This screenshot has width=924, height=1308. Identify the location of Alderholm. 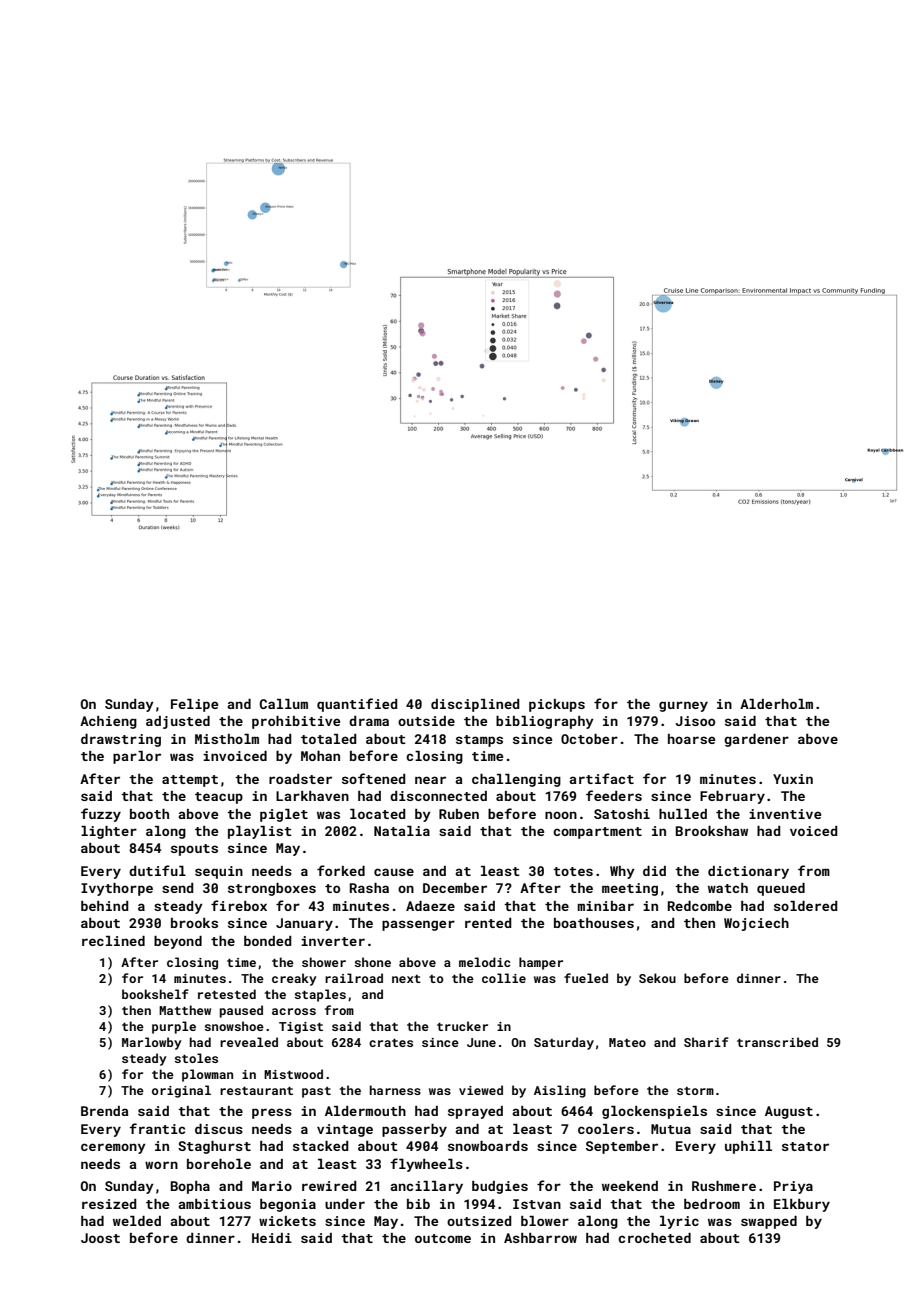
(776, 704).
